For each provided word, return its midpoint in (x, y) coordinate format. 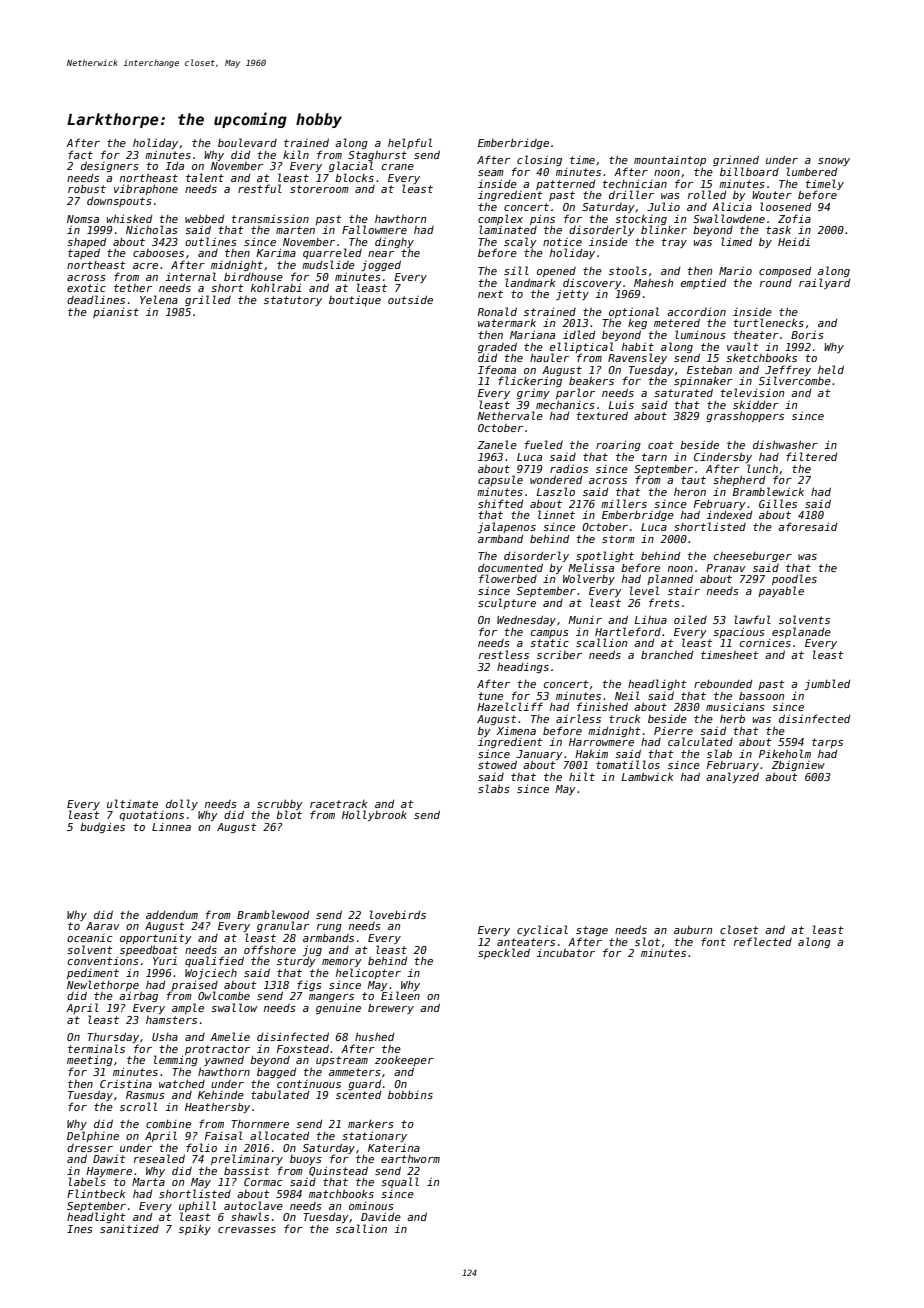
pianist (116, 312)
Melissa (591, 567)
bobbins (410, 1094)
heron (690, 492)
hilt (582, 776)
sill (516, 270)
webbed (204, 218)
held (831, 369)
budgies (102, 827)
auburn (693, 930)
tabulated (280, 1094)
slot (647, 941)
